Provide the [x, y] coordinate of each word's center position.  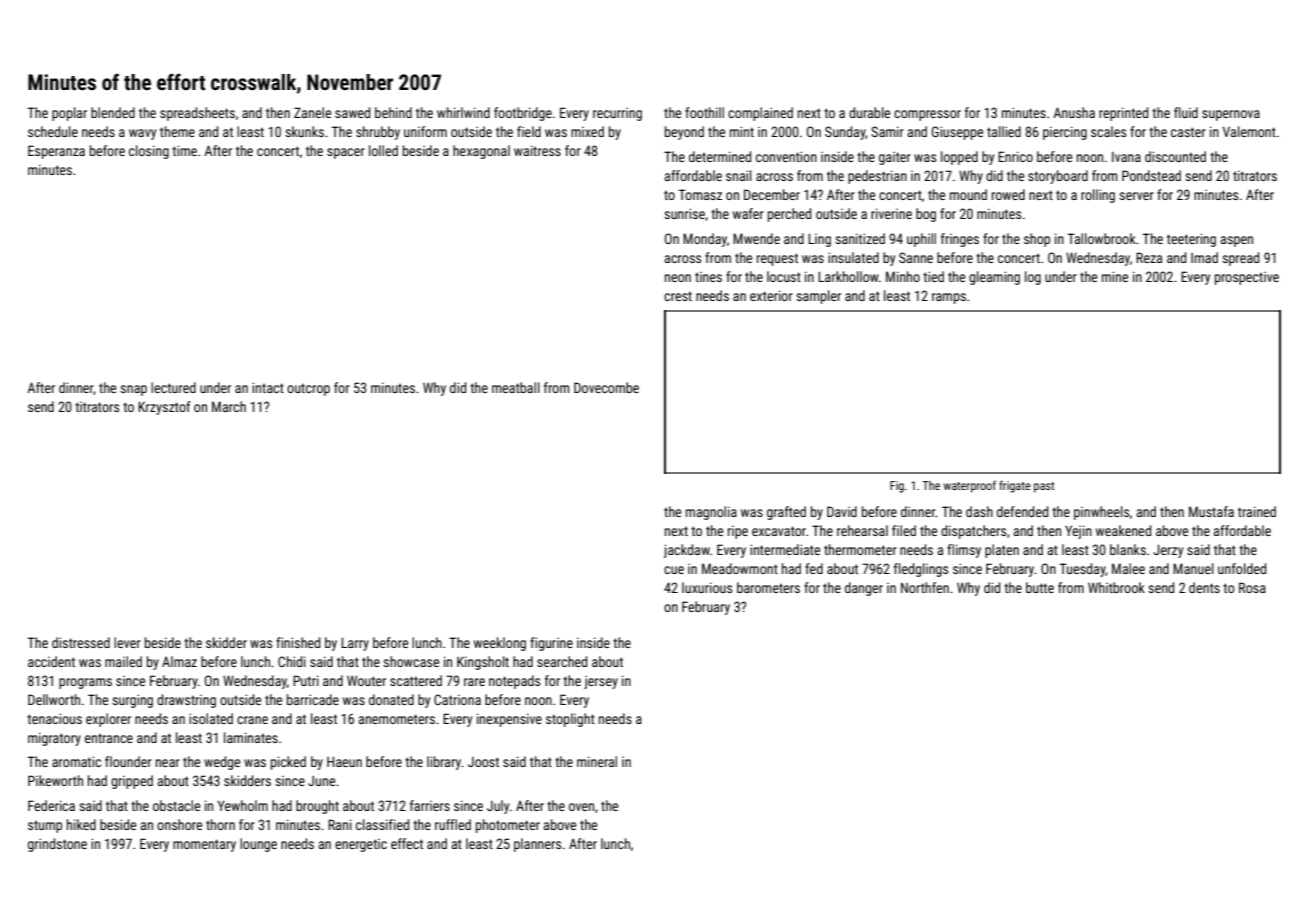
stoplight [570, 720]
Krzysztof [164, 408]
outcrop [308, 389]
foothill [704, 112]
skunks [304, 131]
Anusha [1074, 112]
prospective [1247, 278]
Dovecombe [606, 387]
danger [864, 589]
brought [317, 807]
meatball [516, 387]
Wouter [366, 680]
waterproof [970, 486]
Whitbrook [1116, 587]
